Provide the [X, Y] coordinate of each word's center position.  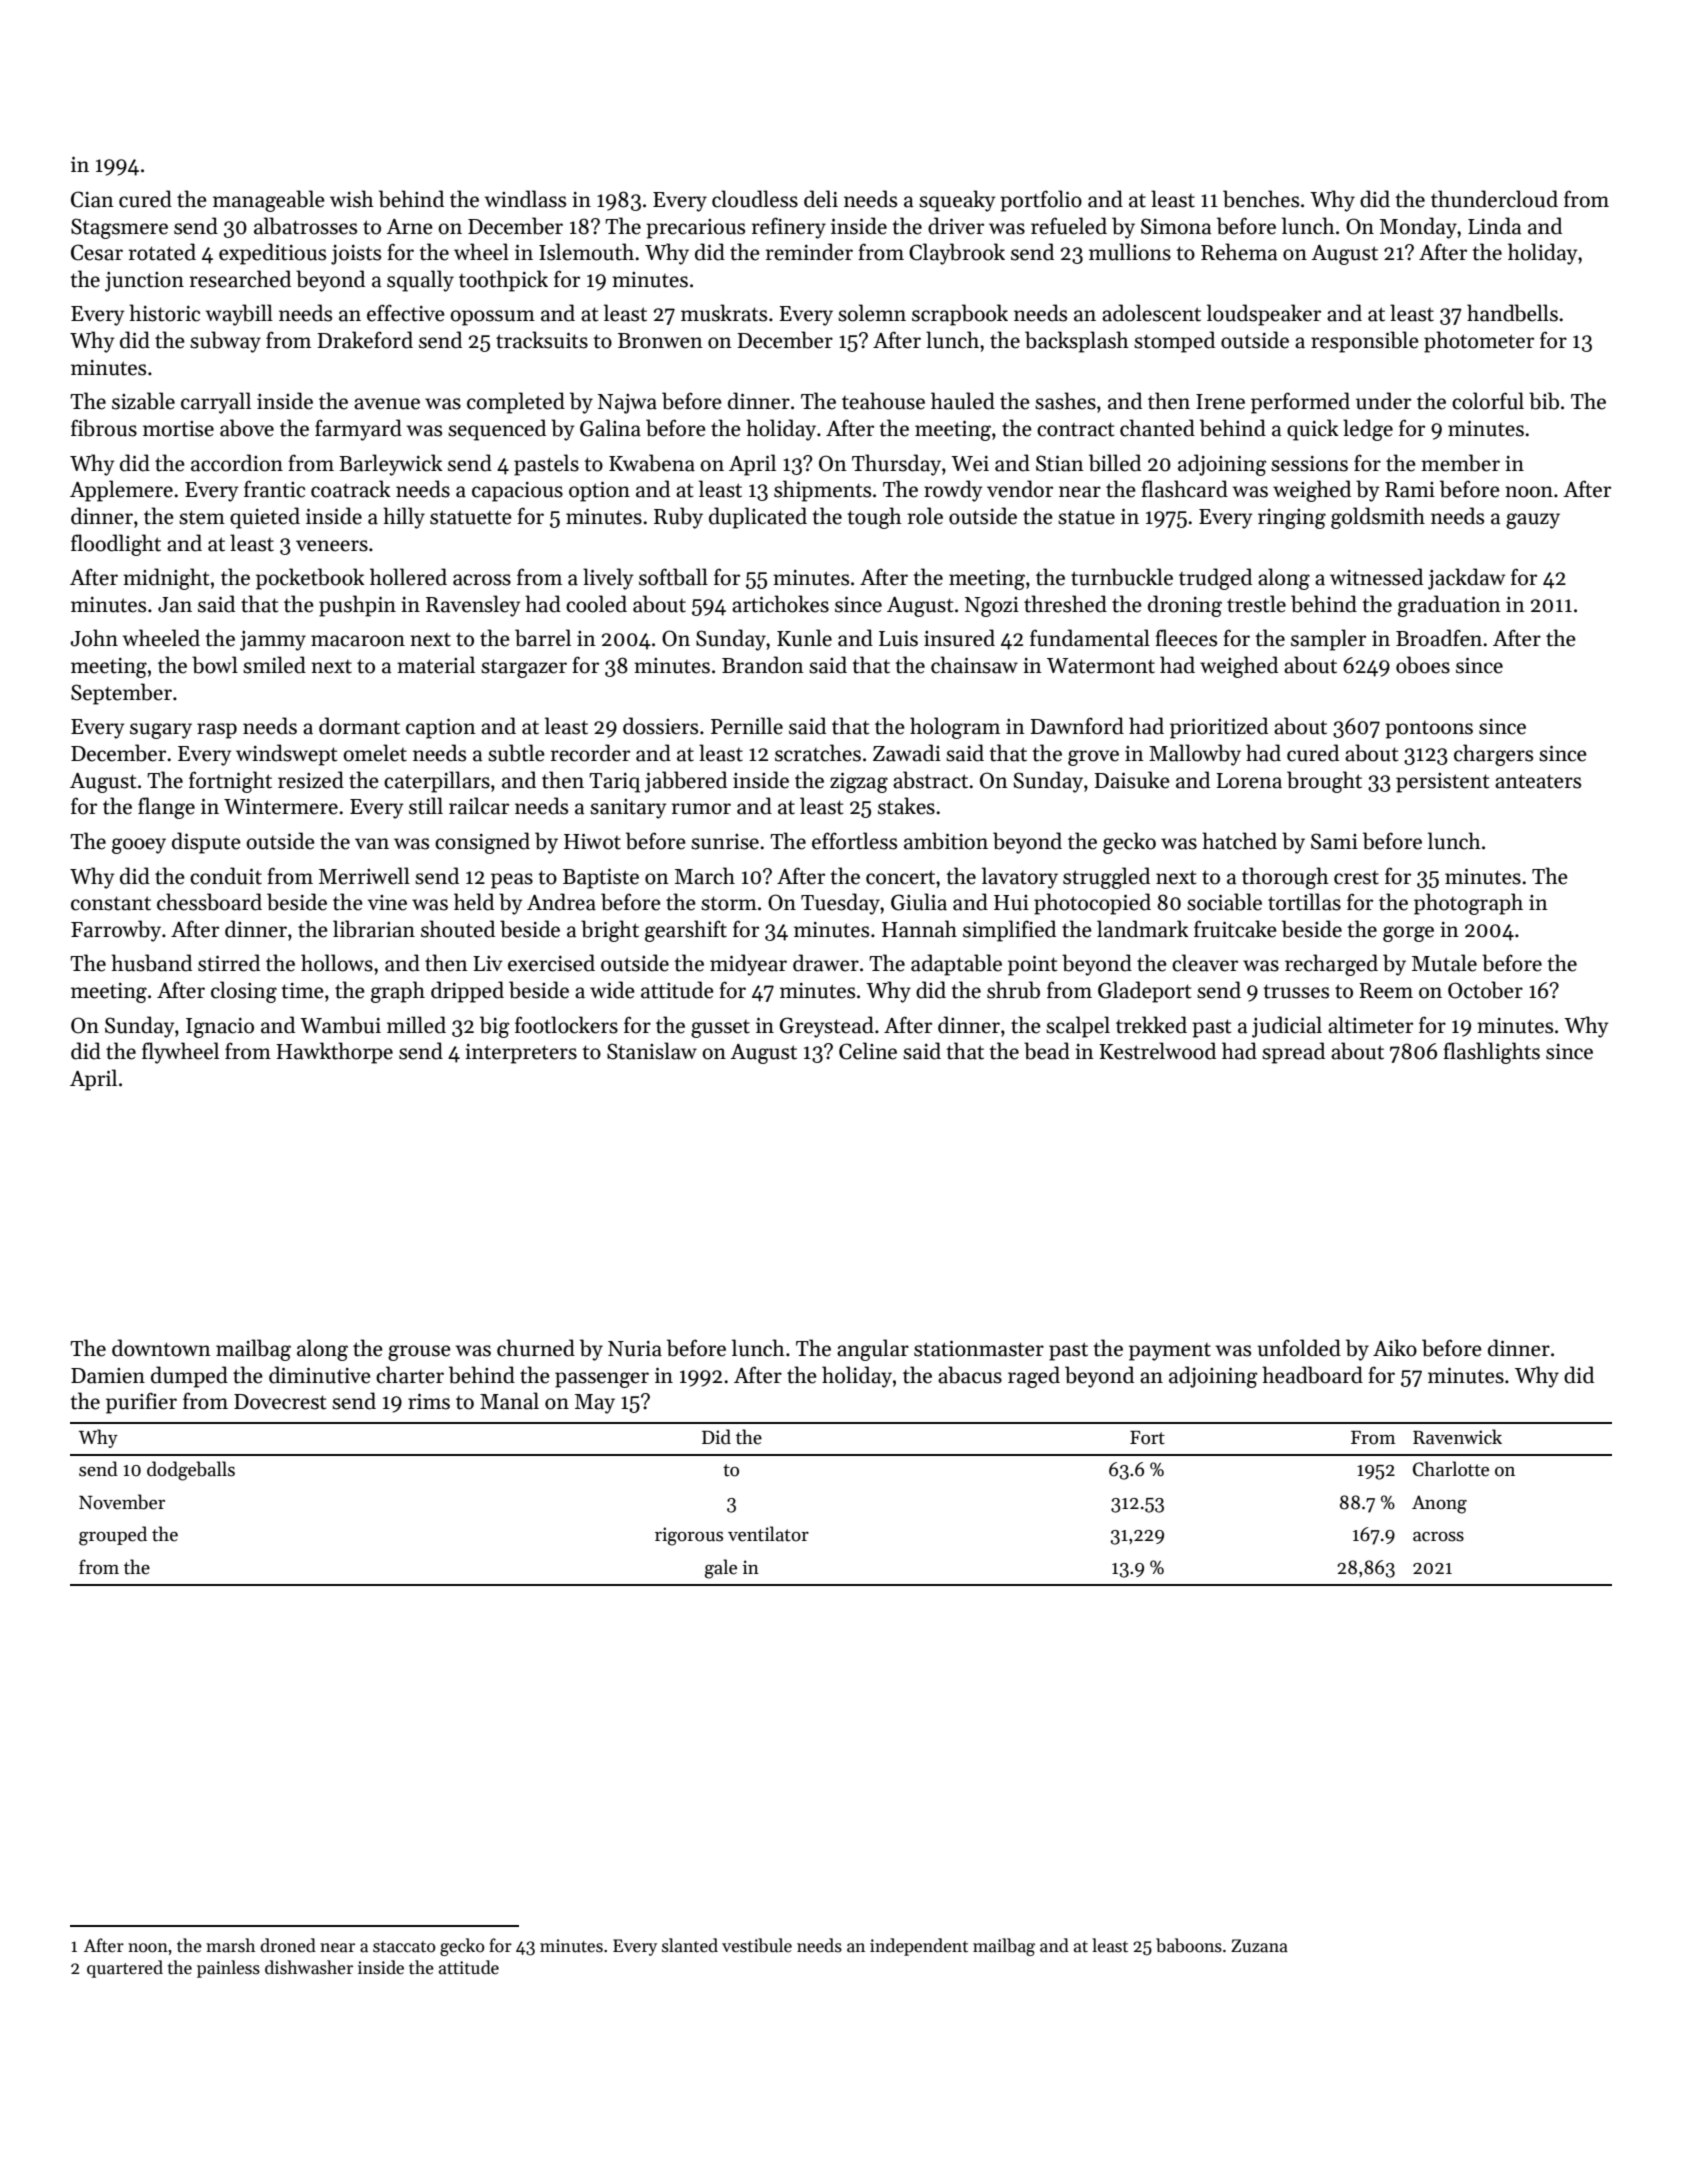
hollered [408, 577]
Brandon [763, 665]
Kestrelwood [1157, 1051]
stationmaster [979, 1349]
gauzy [1533, 521]
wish [352, 199]
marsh [230, 1945]
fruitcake [1235, 929]
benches [1261, 199]
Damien [108, 1376]
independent [919, 1947]
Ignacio [220, 1028]
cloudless [755, 199]
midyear [748, 965]
